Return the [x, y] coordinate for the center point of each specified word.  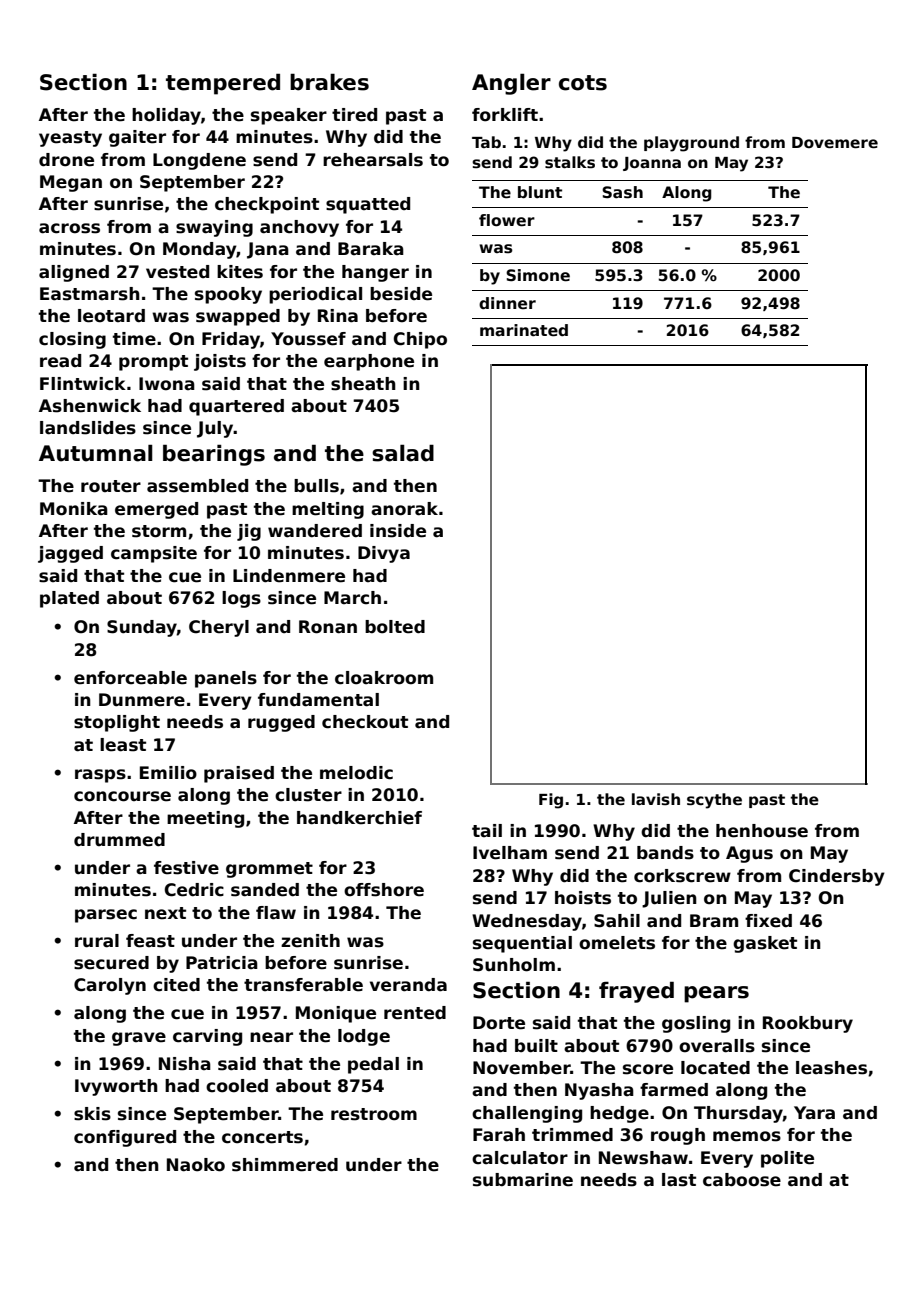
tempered [223, 84]
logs [241, 599]
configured [125, 1138]
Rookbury [808, 1024]
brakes [329, 82]
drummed [119, 840]
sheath [363, 384]
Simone [538, 275]
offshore [384, 890]
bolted [395, 627]
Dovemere [835, 142]
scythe [714, 801]
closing [72, 340]
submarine [523, 1180]
